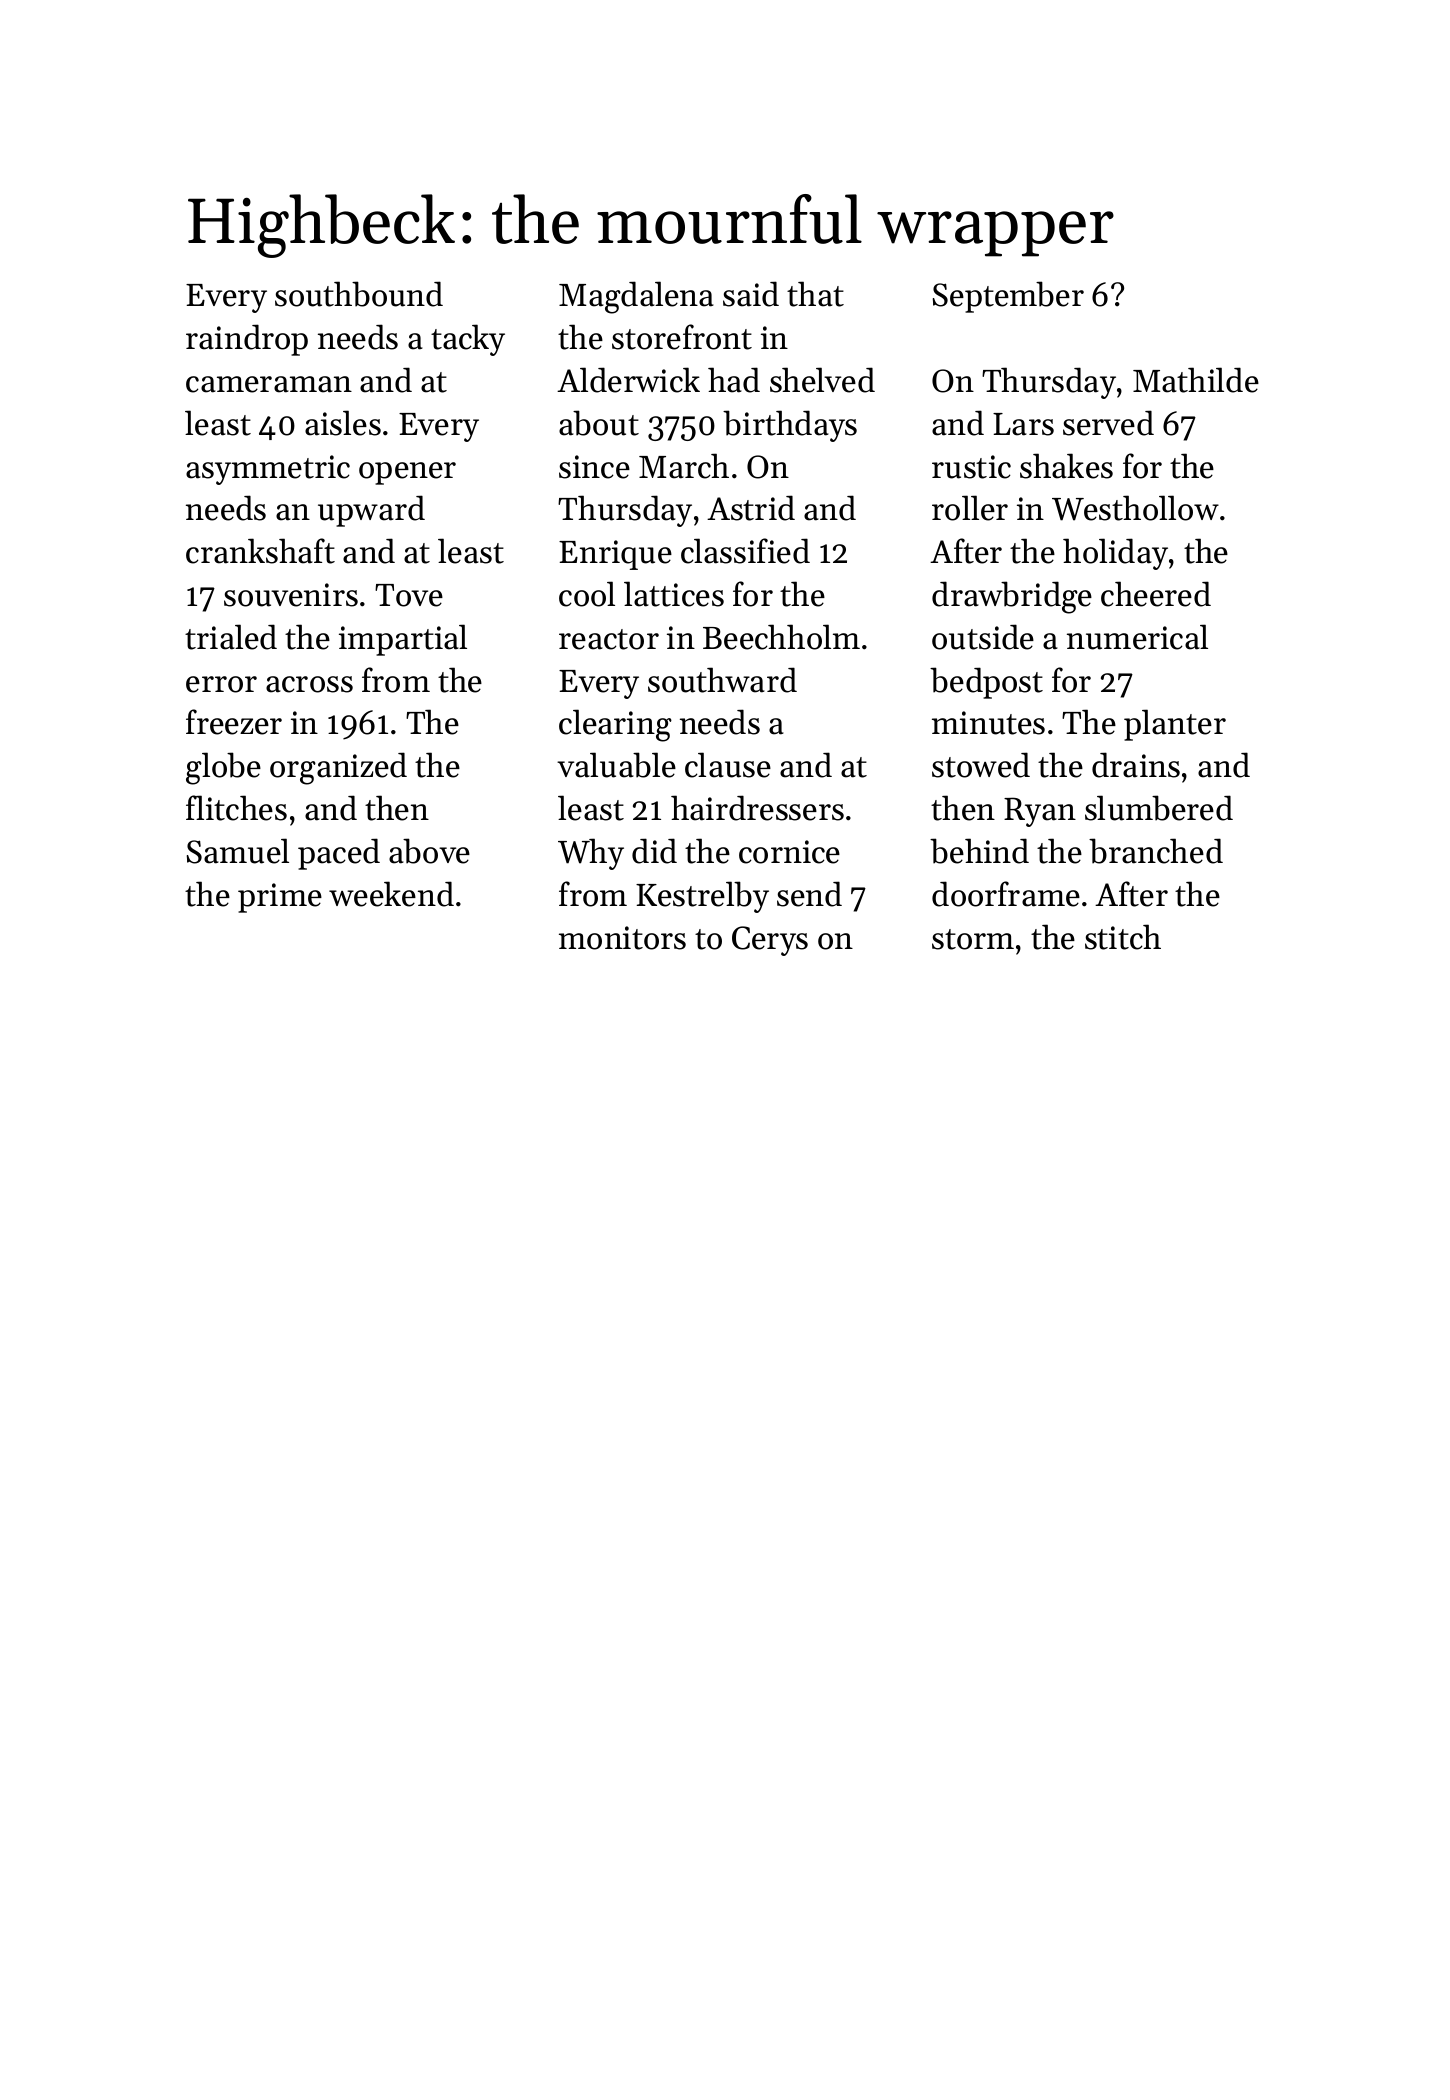 Image resolution: width=1450 pixels, height=2100 pixels. Describe the element at coordinates (1135, 508) in the document. I see `Westhollow` at that location.
